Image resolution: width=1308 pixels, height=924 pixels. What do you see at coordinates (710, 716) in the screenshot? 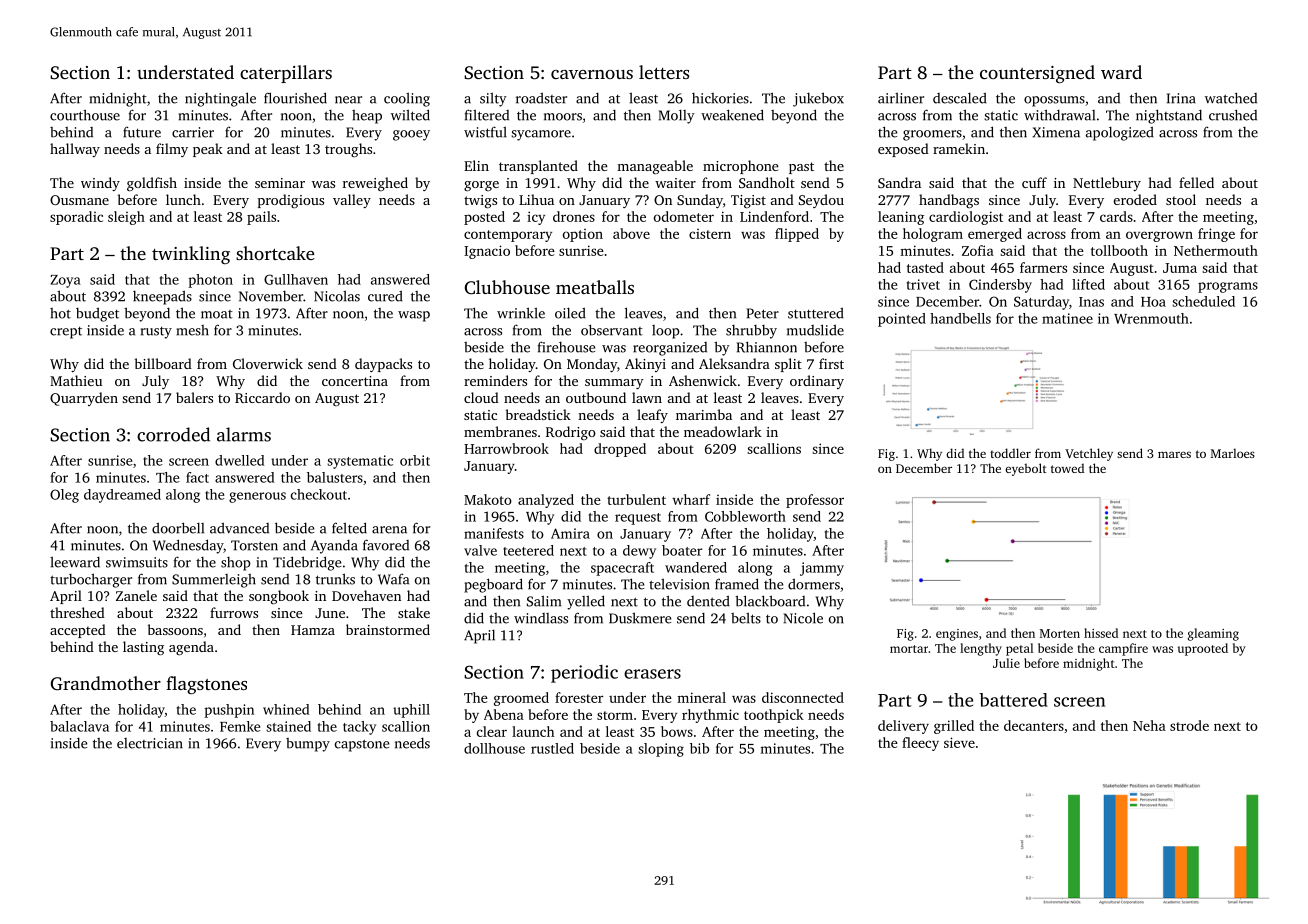
I see `rhythmic` at bounding box center [710, 716].
